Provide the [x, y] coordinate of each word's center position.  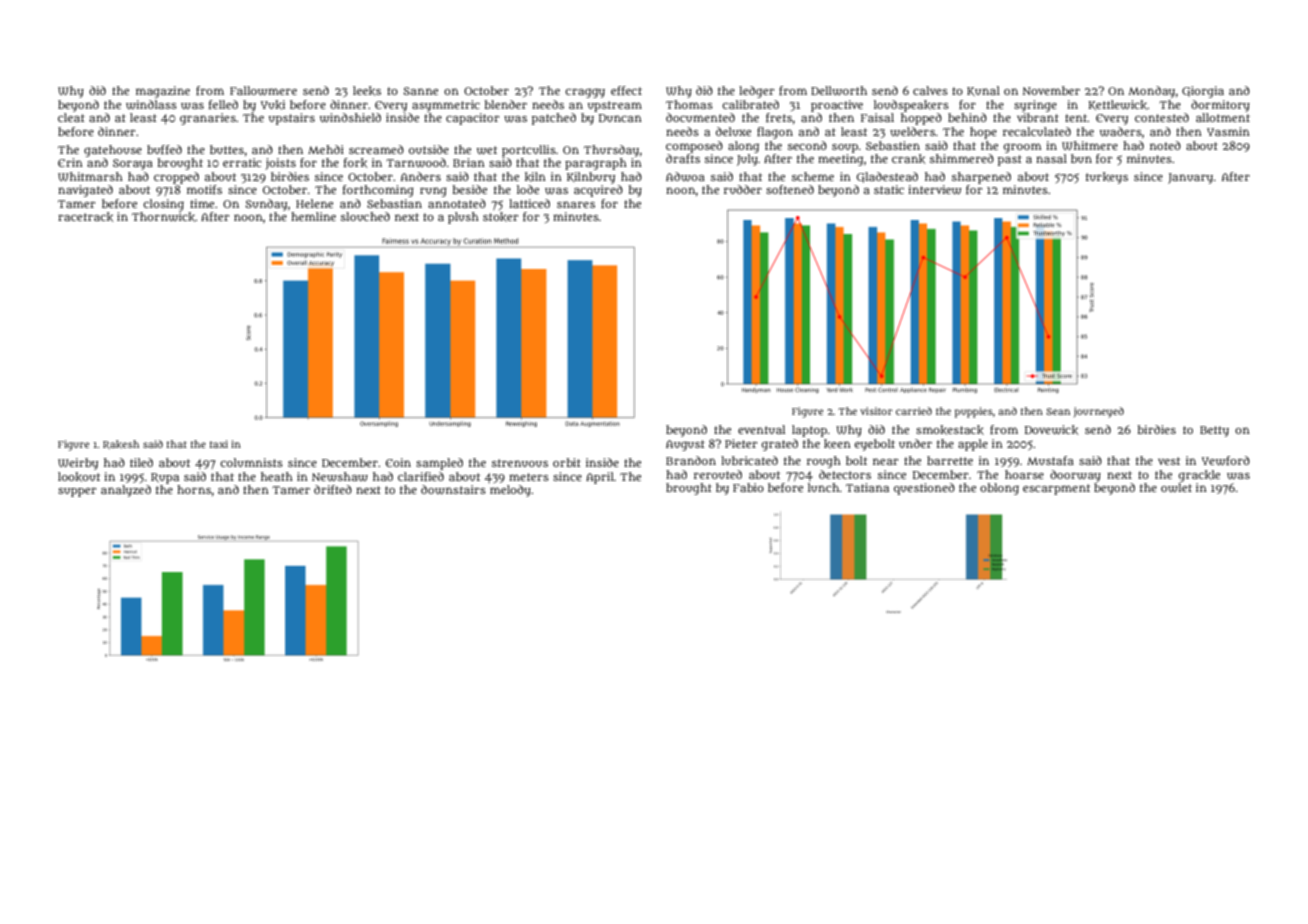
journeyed [1099, 412]
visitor [876, 411]
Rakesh [121, 444]
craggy [585, 93]
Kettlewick [1117, 105]
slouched [365, 216]
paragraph [596, 164]
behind [967, 117]
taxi [219, 444]
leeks [367, 91]
